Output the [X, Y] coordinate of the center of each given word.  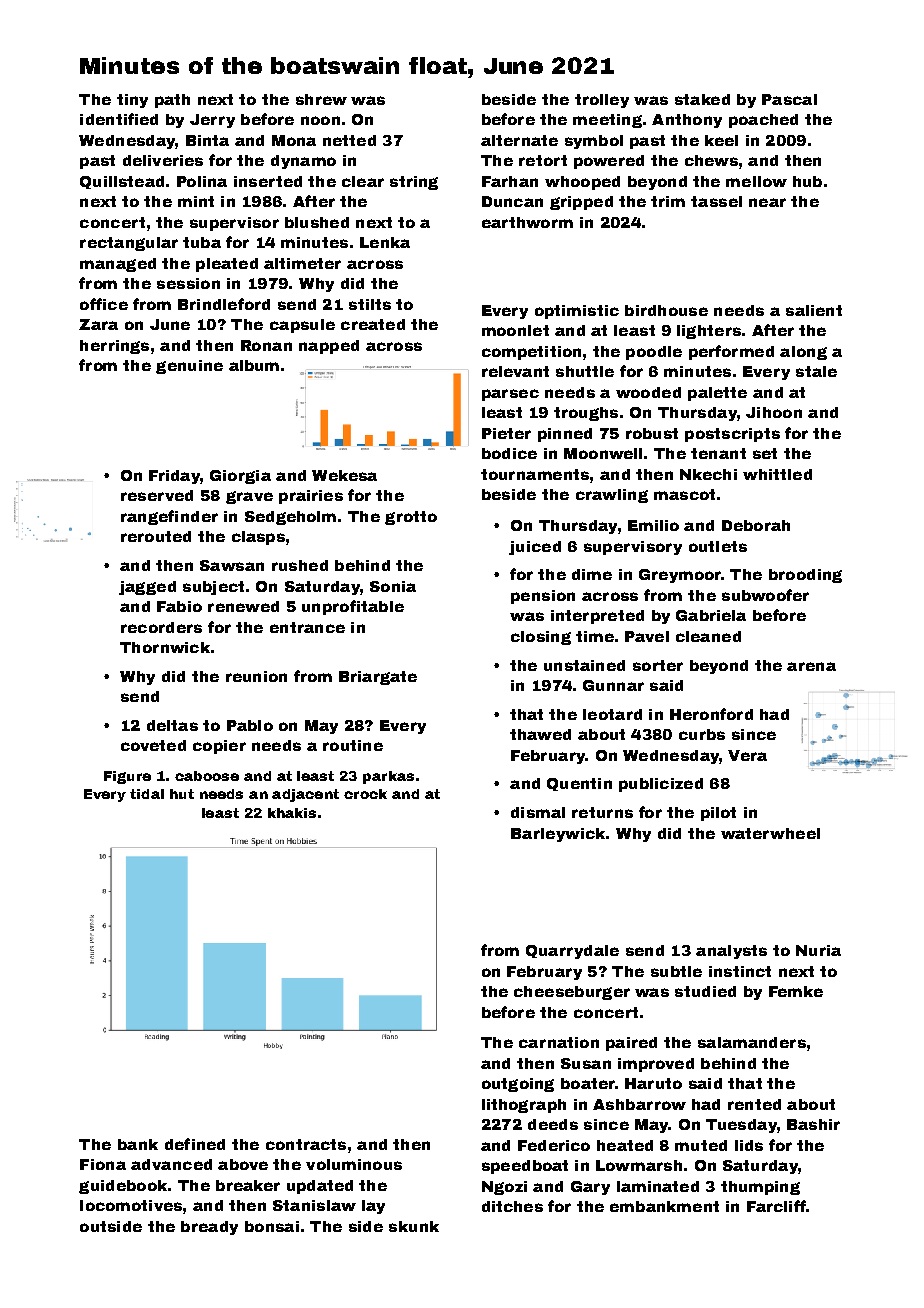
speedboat [525, 1167]
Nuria [818, 950]
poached [763, 121]
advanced [171, 1164]
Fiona [103, 1164]
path [172, 101]
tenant [718, 453]
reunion [256, 676]
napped [329, 347]
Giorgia [240, 477]
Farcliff [776, 1206]
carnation [559, 1042]
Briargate [378, 678]
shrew [321, 99]
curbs [702, 734]
